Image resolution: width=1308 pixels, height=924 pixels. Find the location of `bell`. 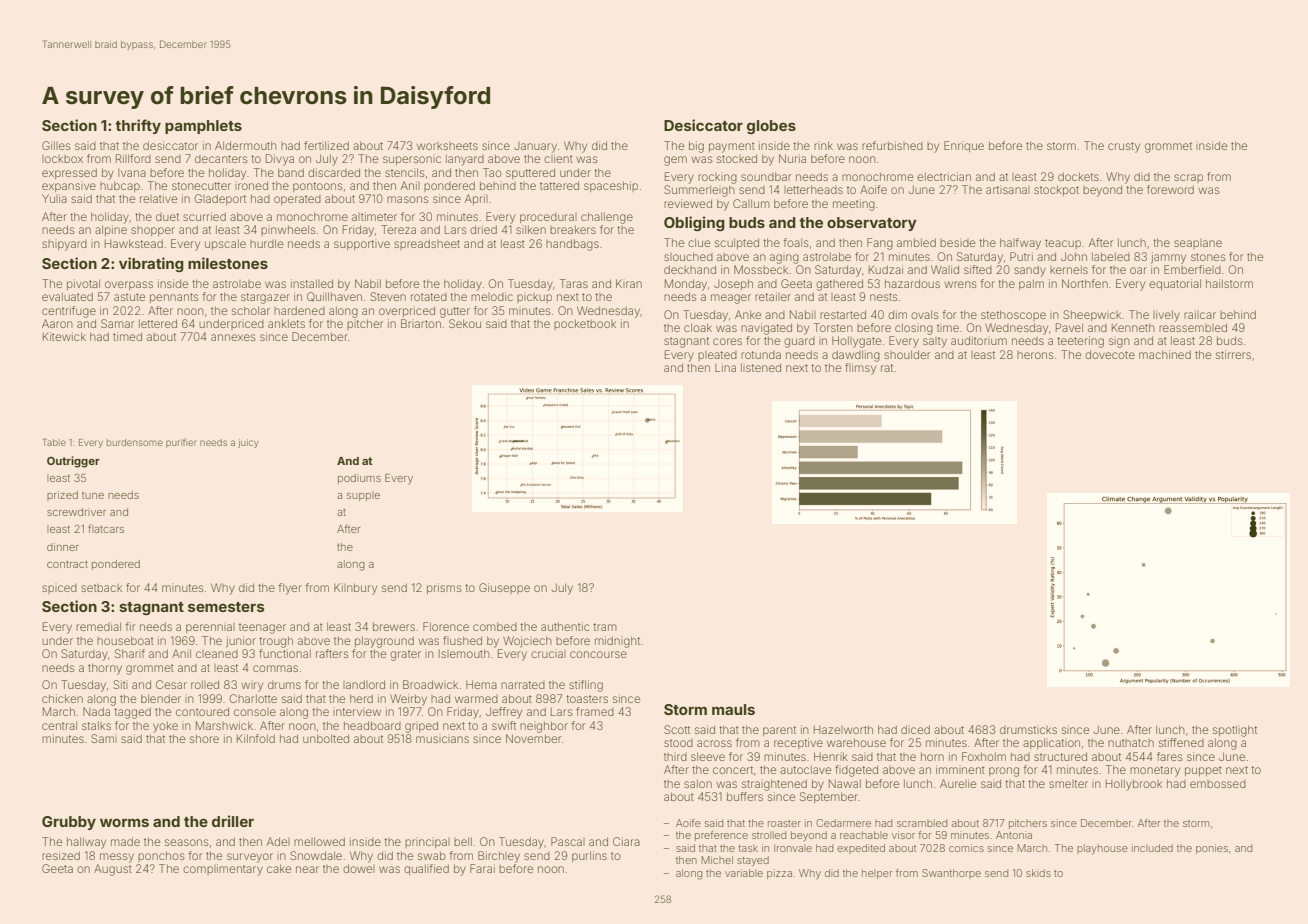

bell is located at coordinates (463, 841).
